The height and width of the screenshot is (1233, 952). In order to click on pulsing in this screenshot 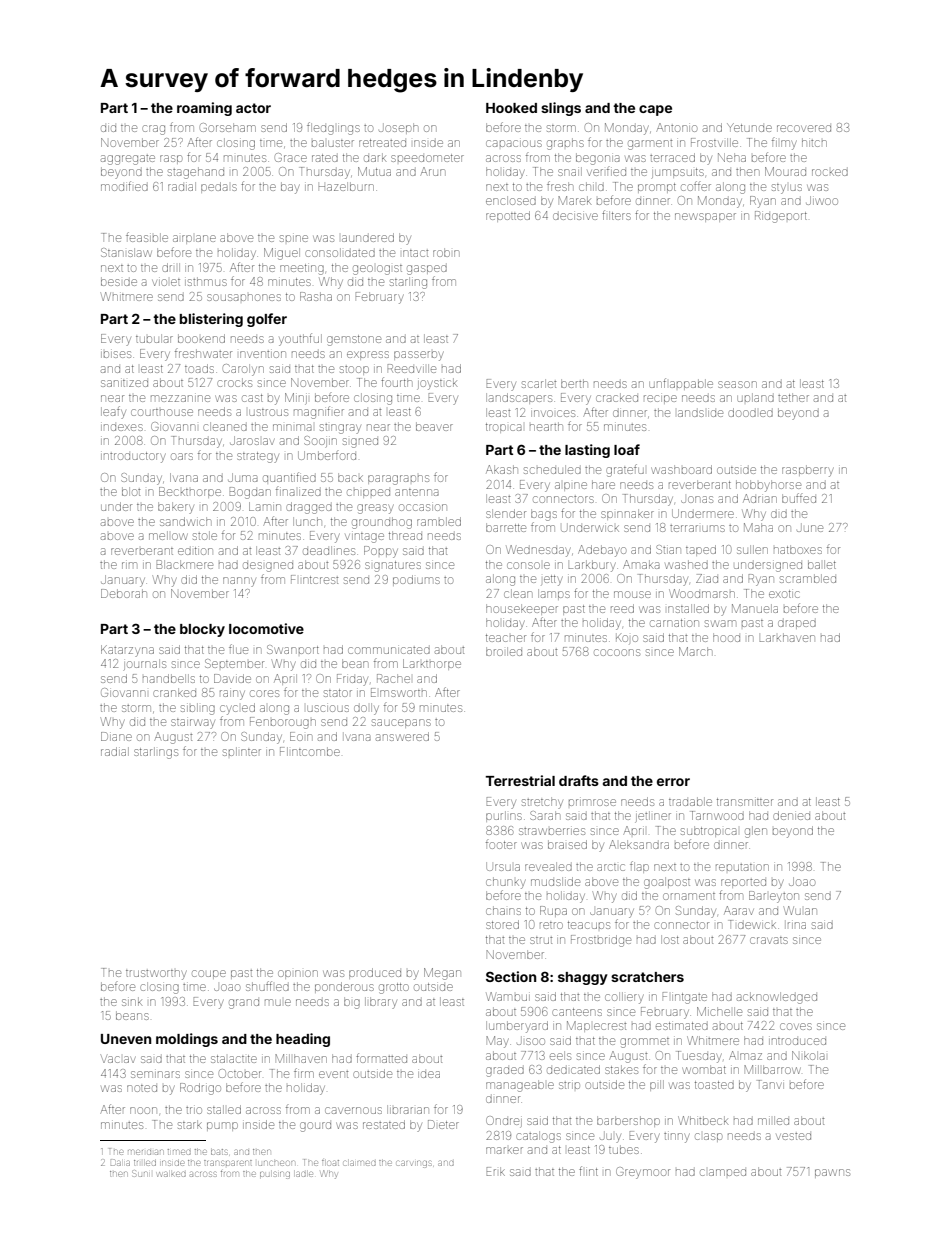, I will do `click(275, 1175)`.
